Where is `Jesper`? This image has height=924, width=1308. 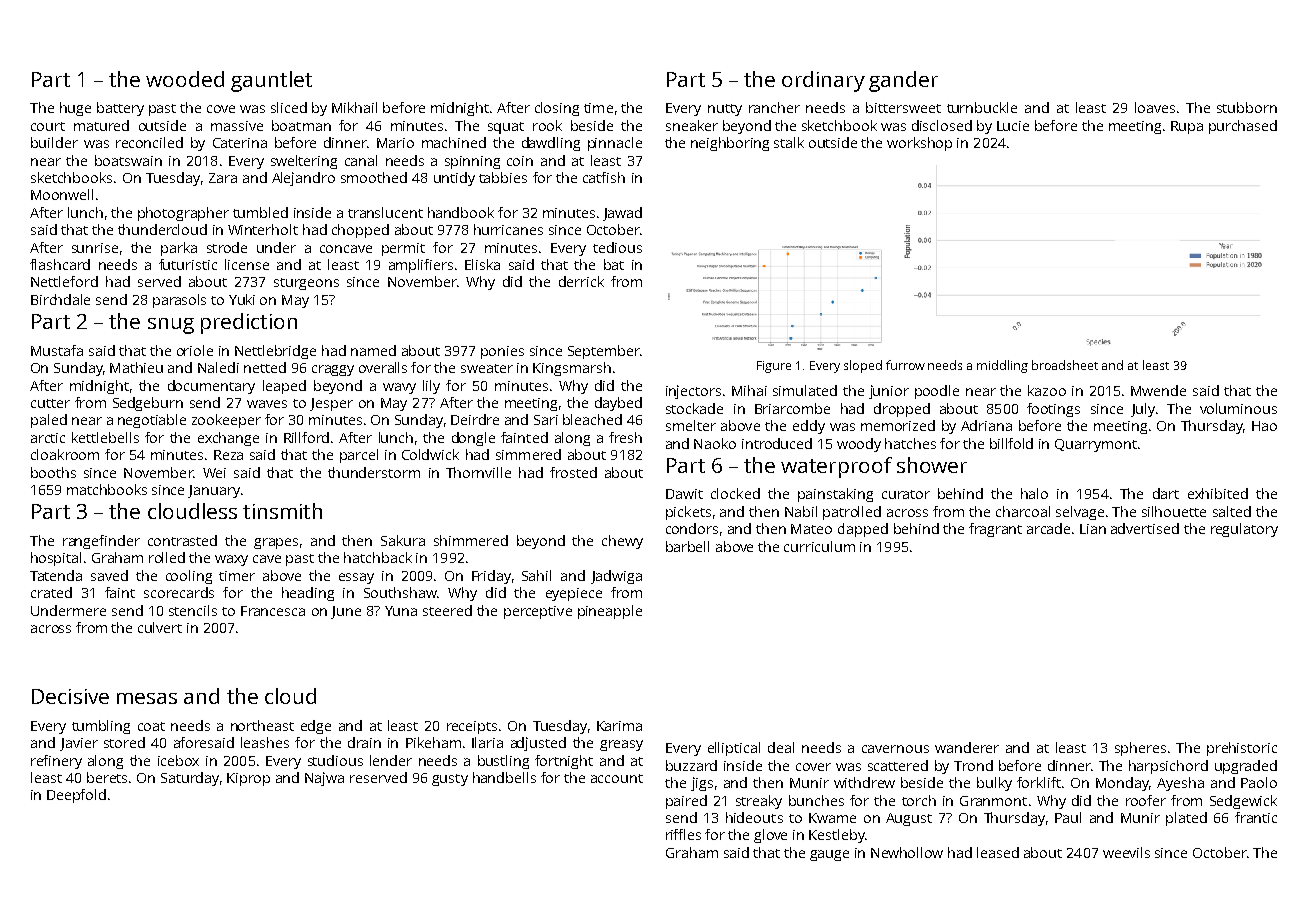
Jesper is located at coordinates (331, 404).
